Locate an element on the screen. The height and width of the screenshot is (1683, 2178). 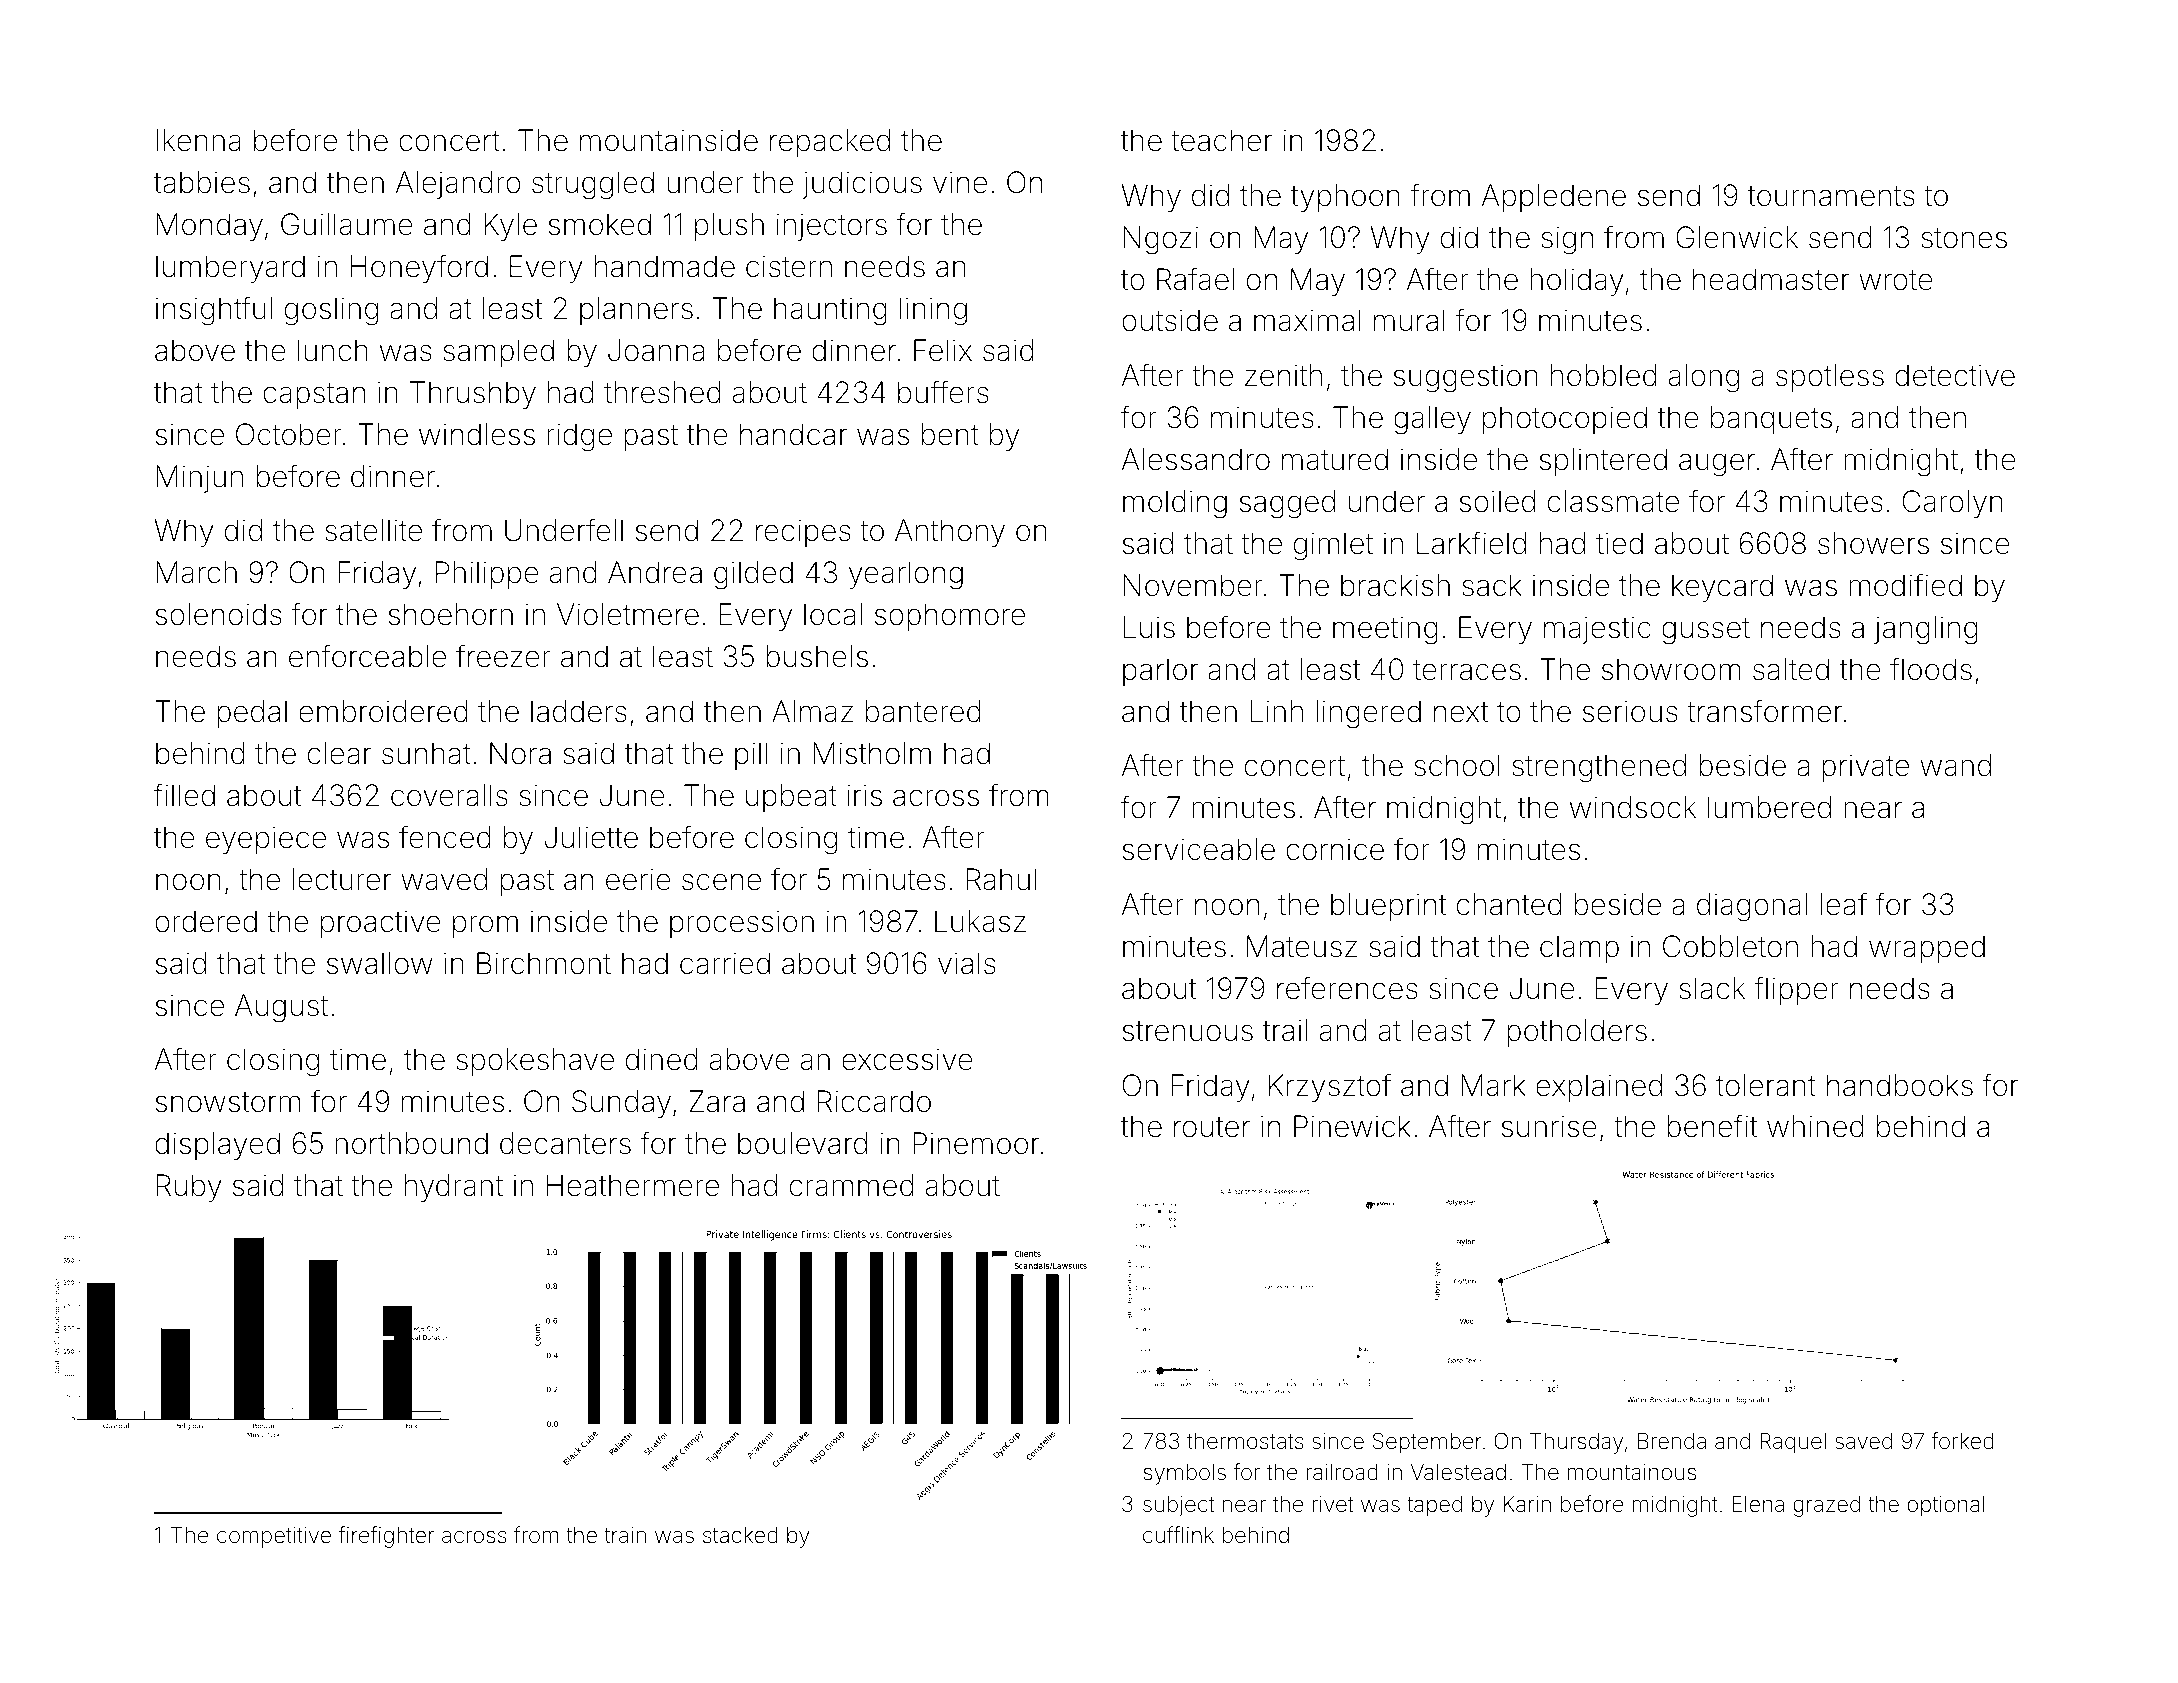
cufflink is located at coordinates (1178, 1534).
